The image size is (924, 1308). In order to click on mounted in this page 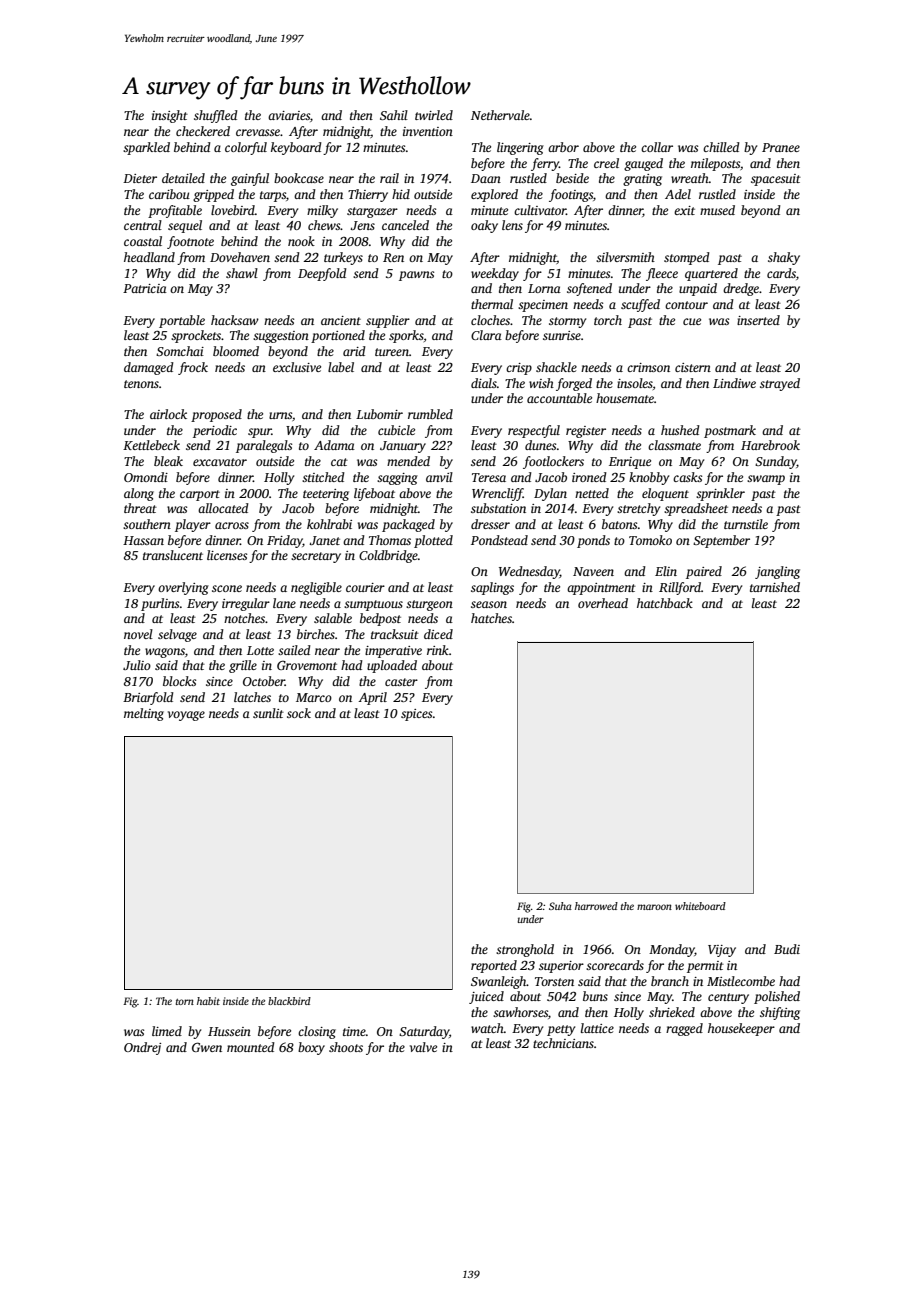, I will do `click(251, 1047)`.
